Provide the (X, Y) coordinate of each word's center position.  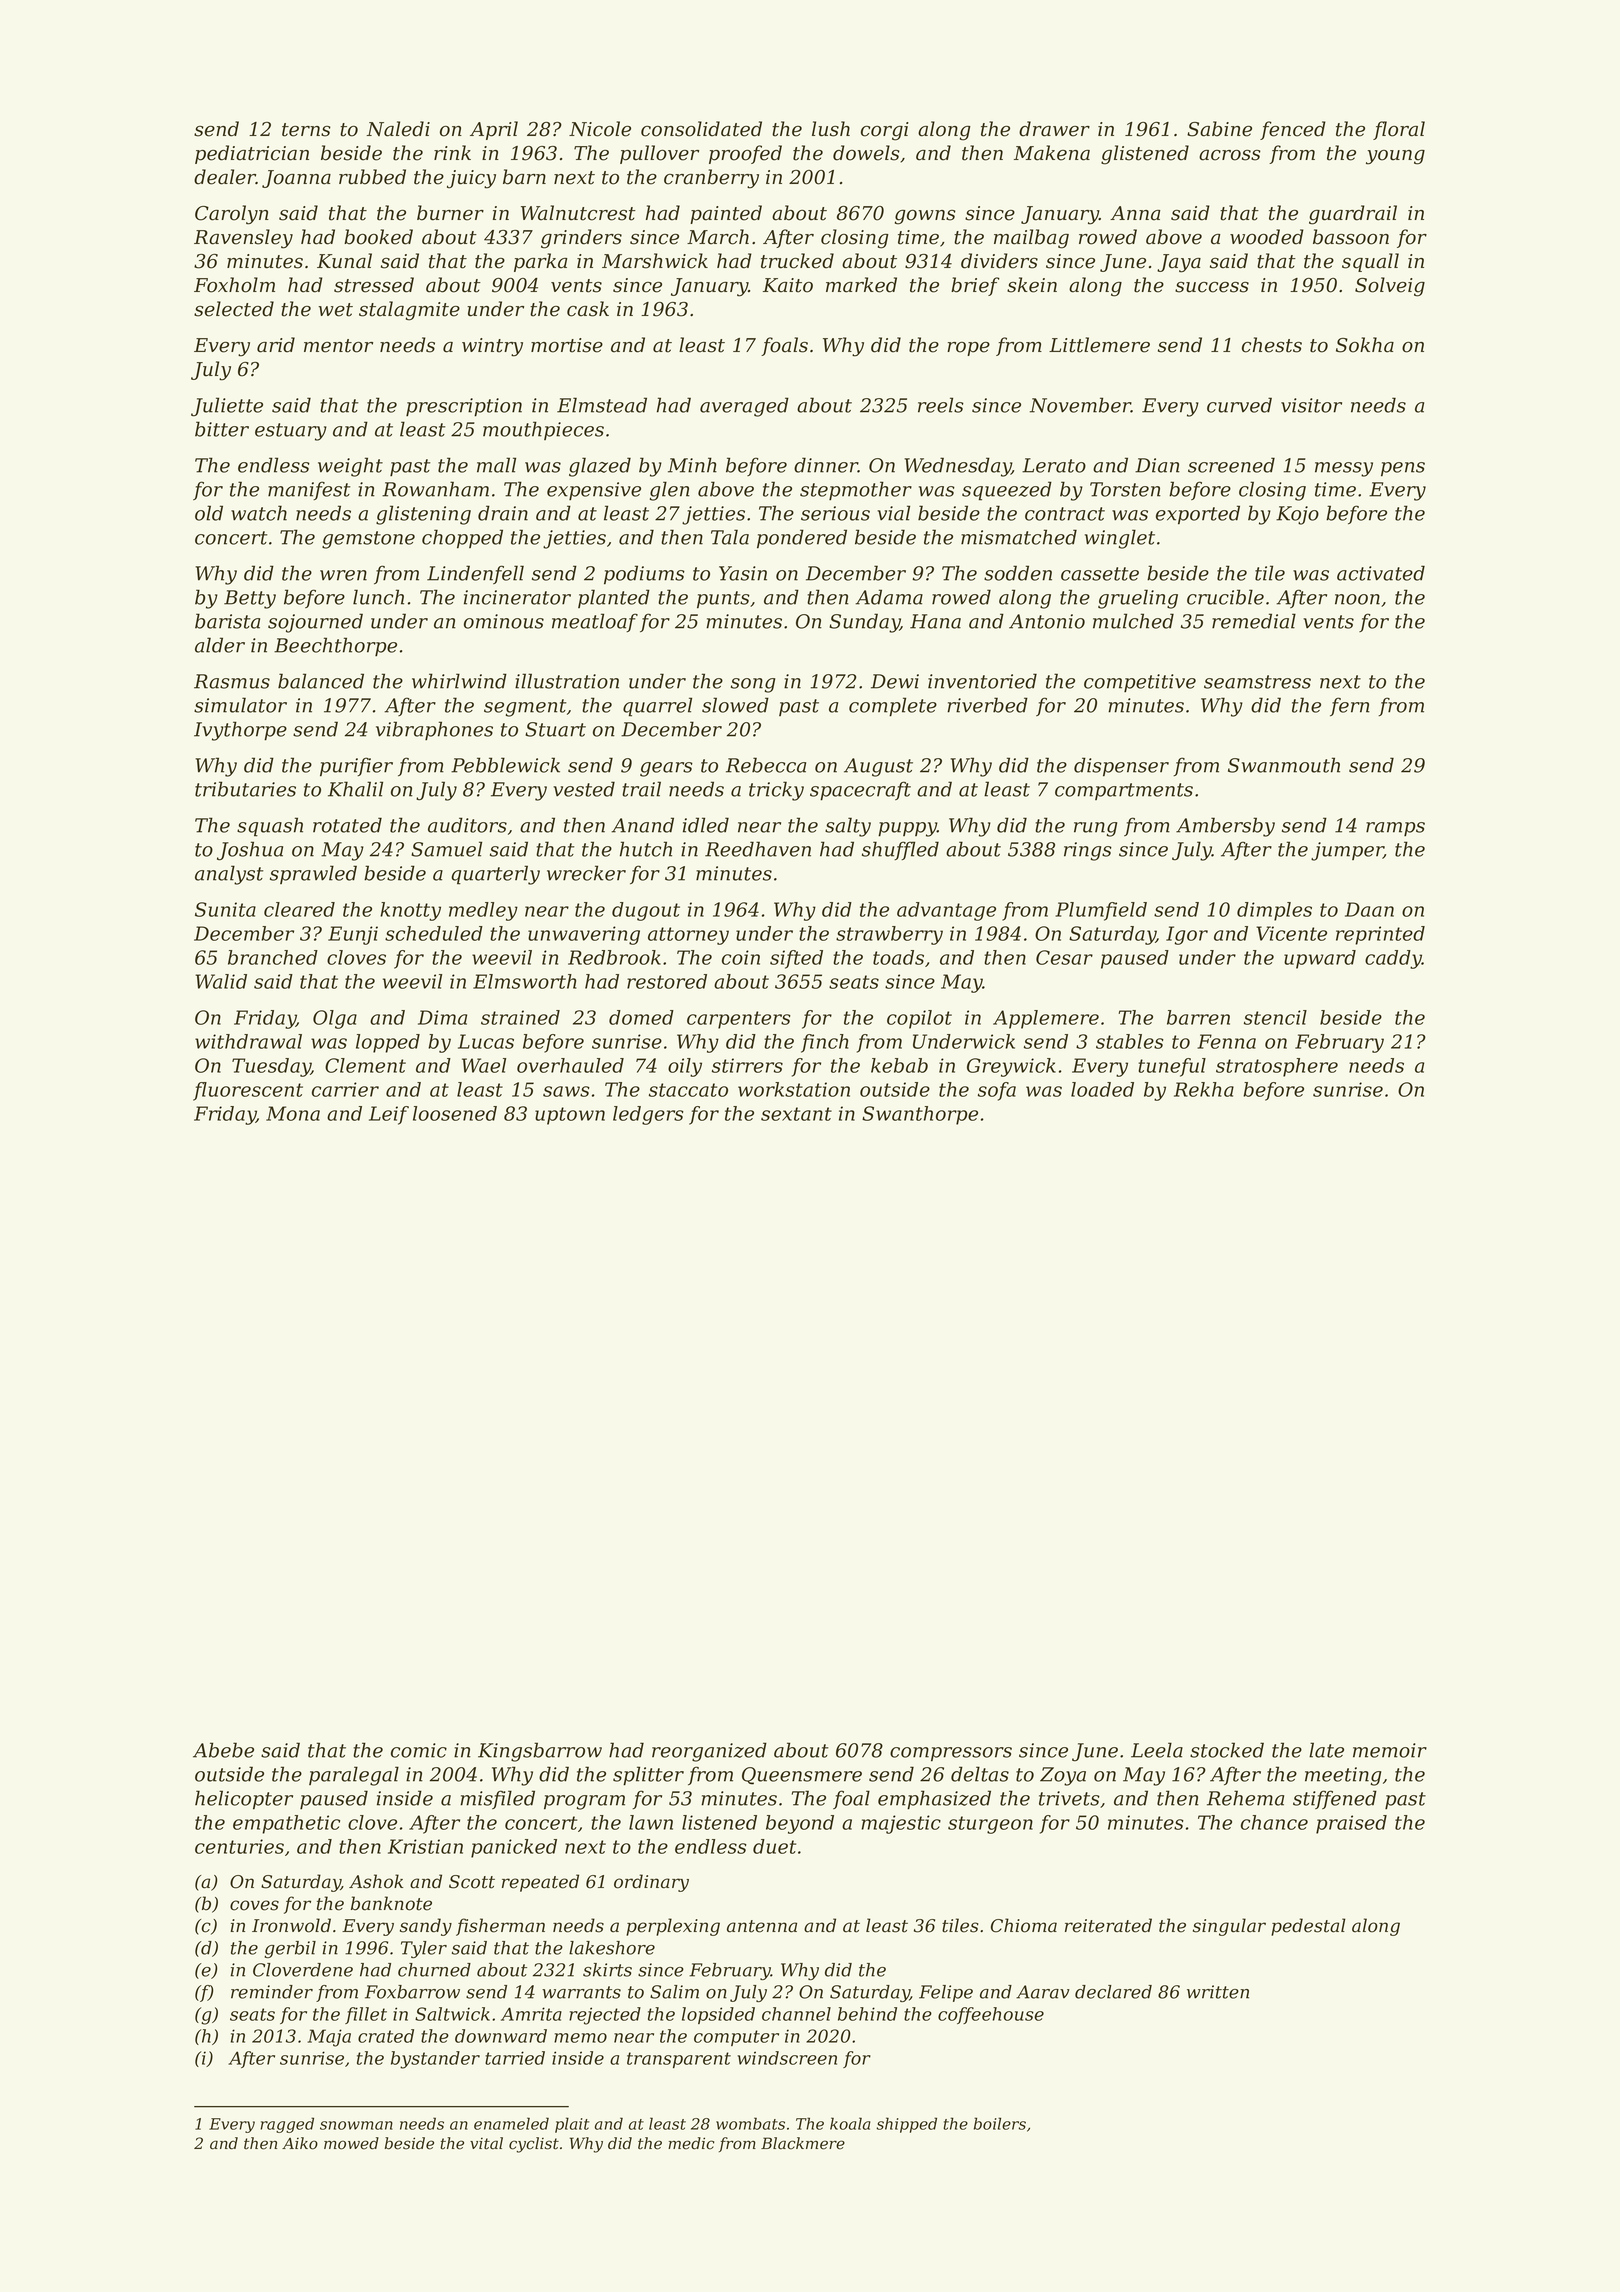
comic (419, 1750)
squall (1370, 262)
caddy (1393, 959)
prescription (464, 407)
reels (941, 405)
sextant (796, 1114)
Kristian (425, 1846)
